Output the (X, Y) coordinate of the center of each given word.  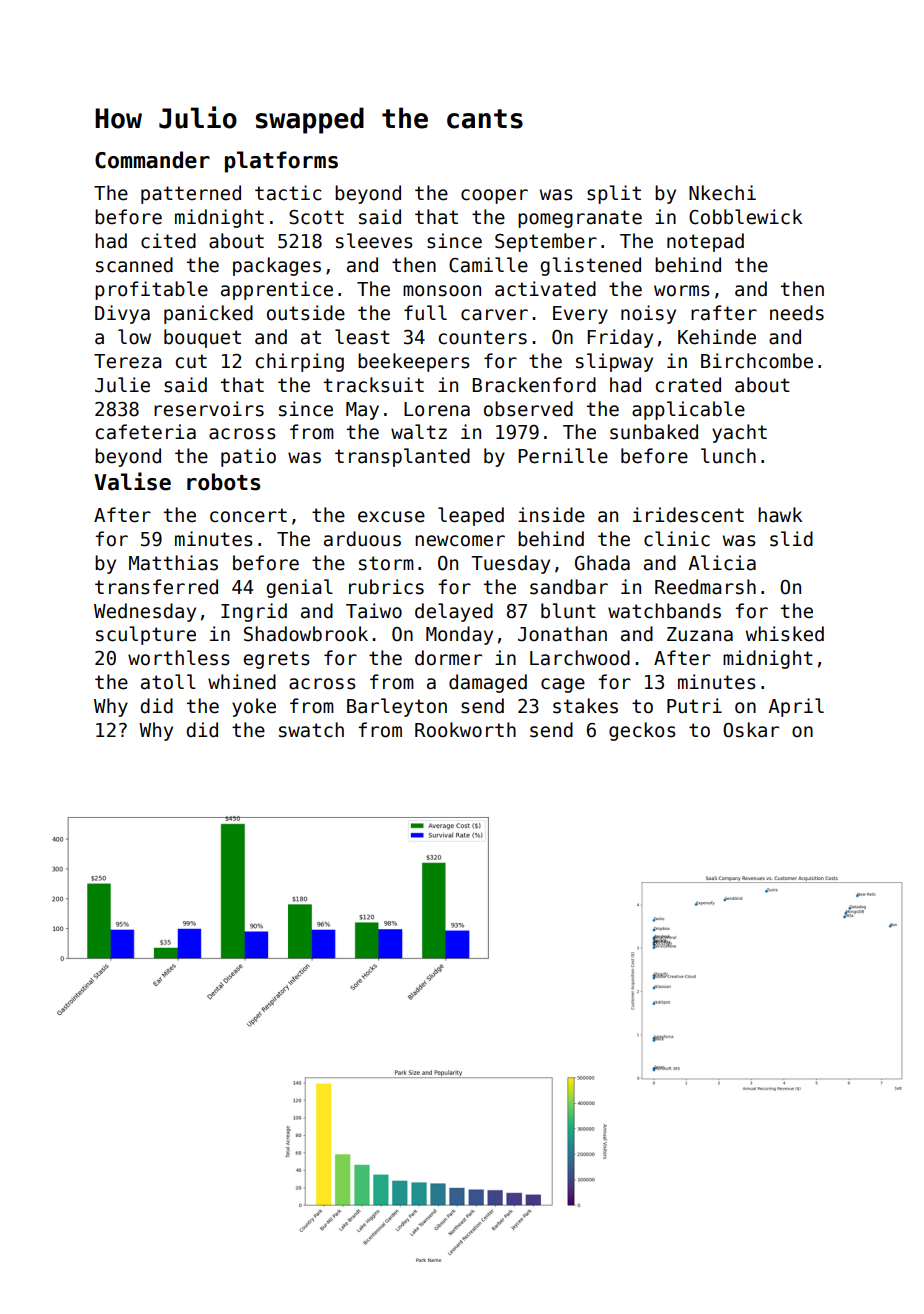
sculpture (146, 635)
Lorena (437, 409)
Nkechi (722, 193)
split (614, 194)
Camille (488, 265)
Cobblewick (745, 217)
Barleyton (397, 707)
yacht (739, 433)
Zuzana (700, 634)
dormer (448, 658)
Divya (122, 314)
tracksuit (374, 385)
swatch (311, 730)
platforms (281, 162)
